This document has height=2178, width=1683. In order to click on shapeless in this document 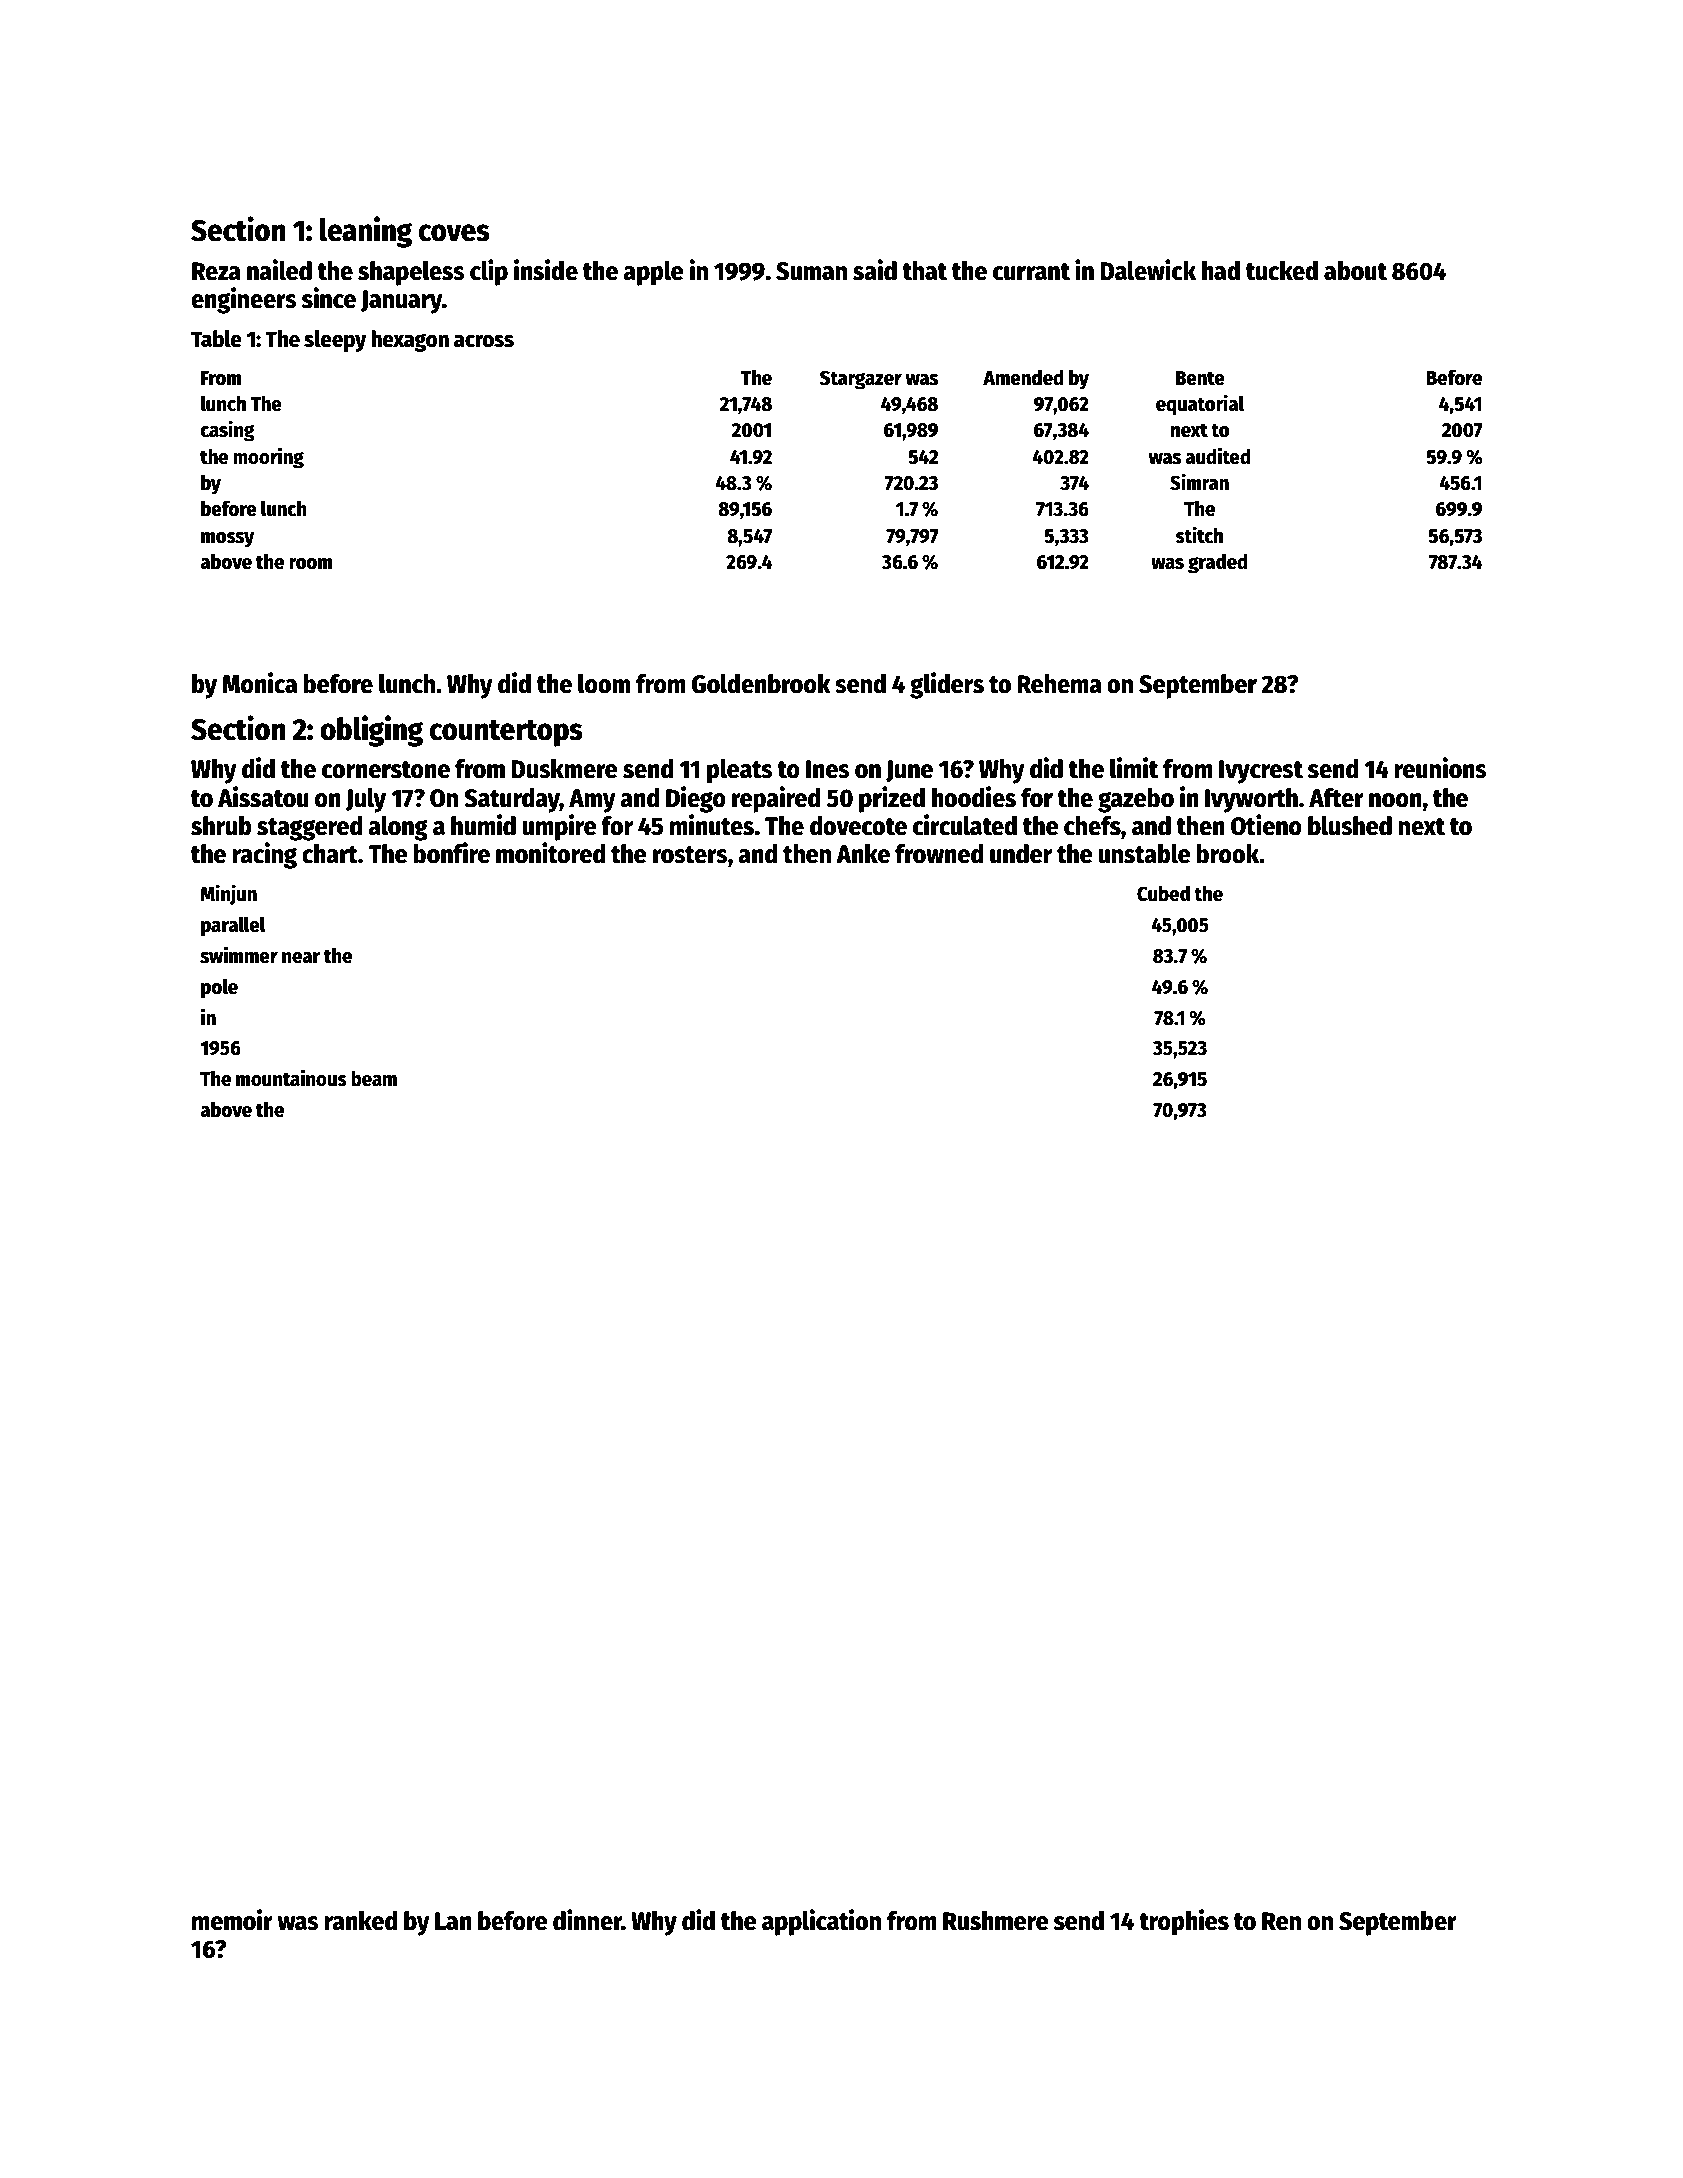, I will do `click(411, 273)`.
